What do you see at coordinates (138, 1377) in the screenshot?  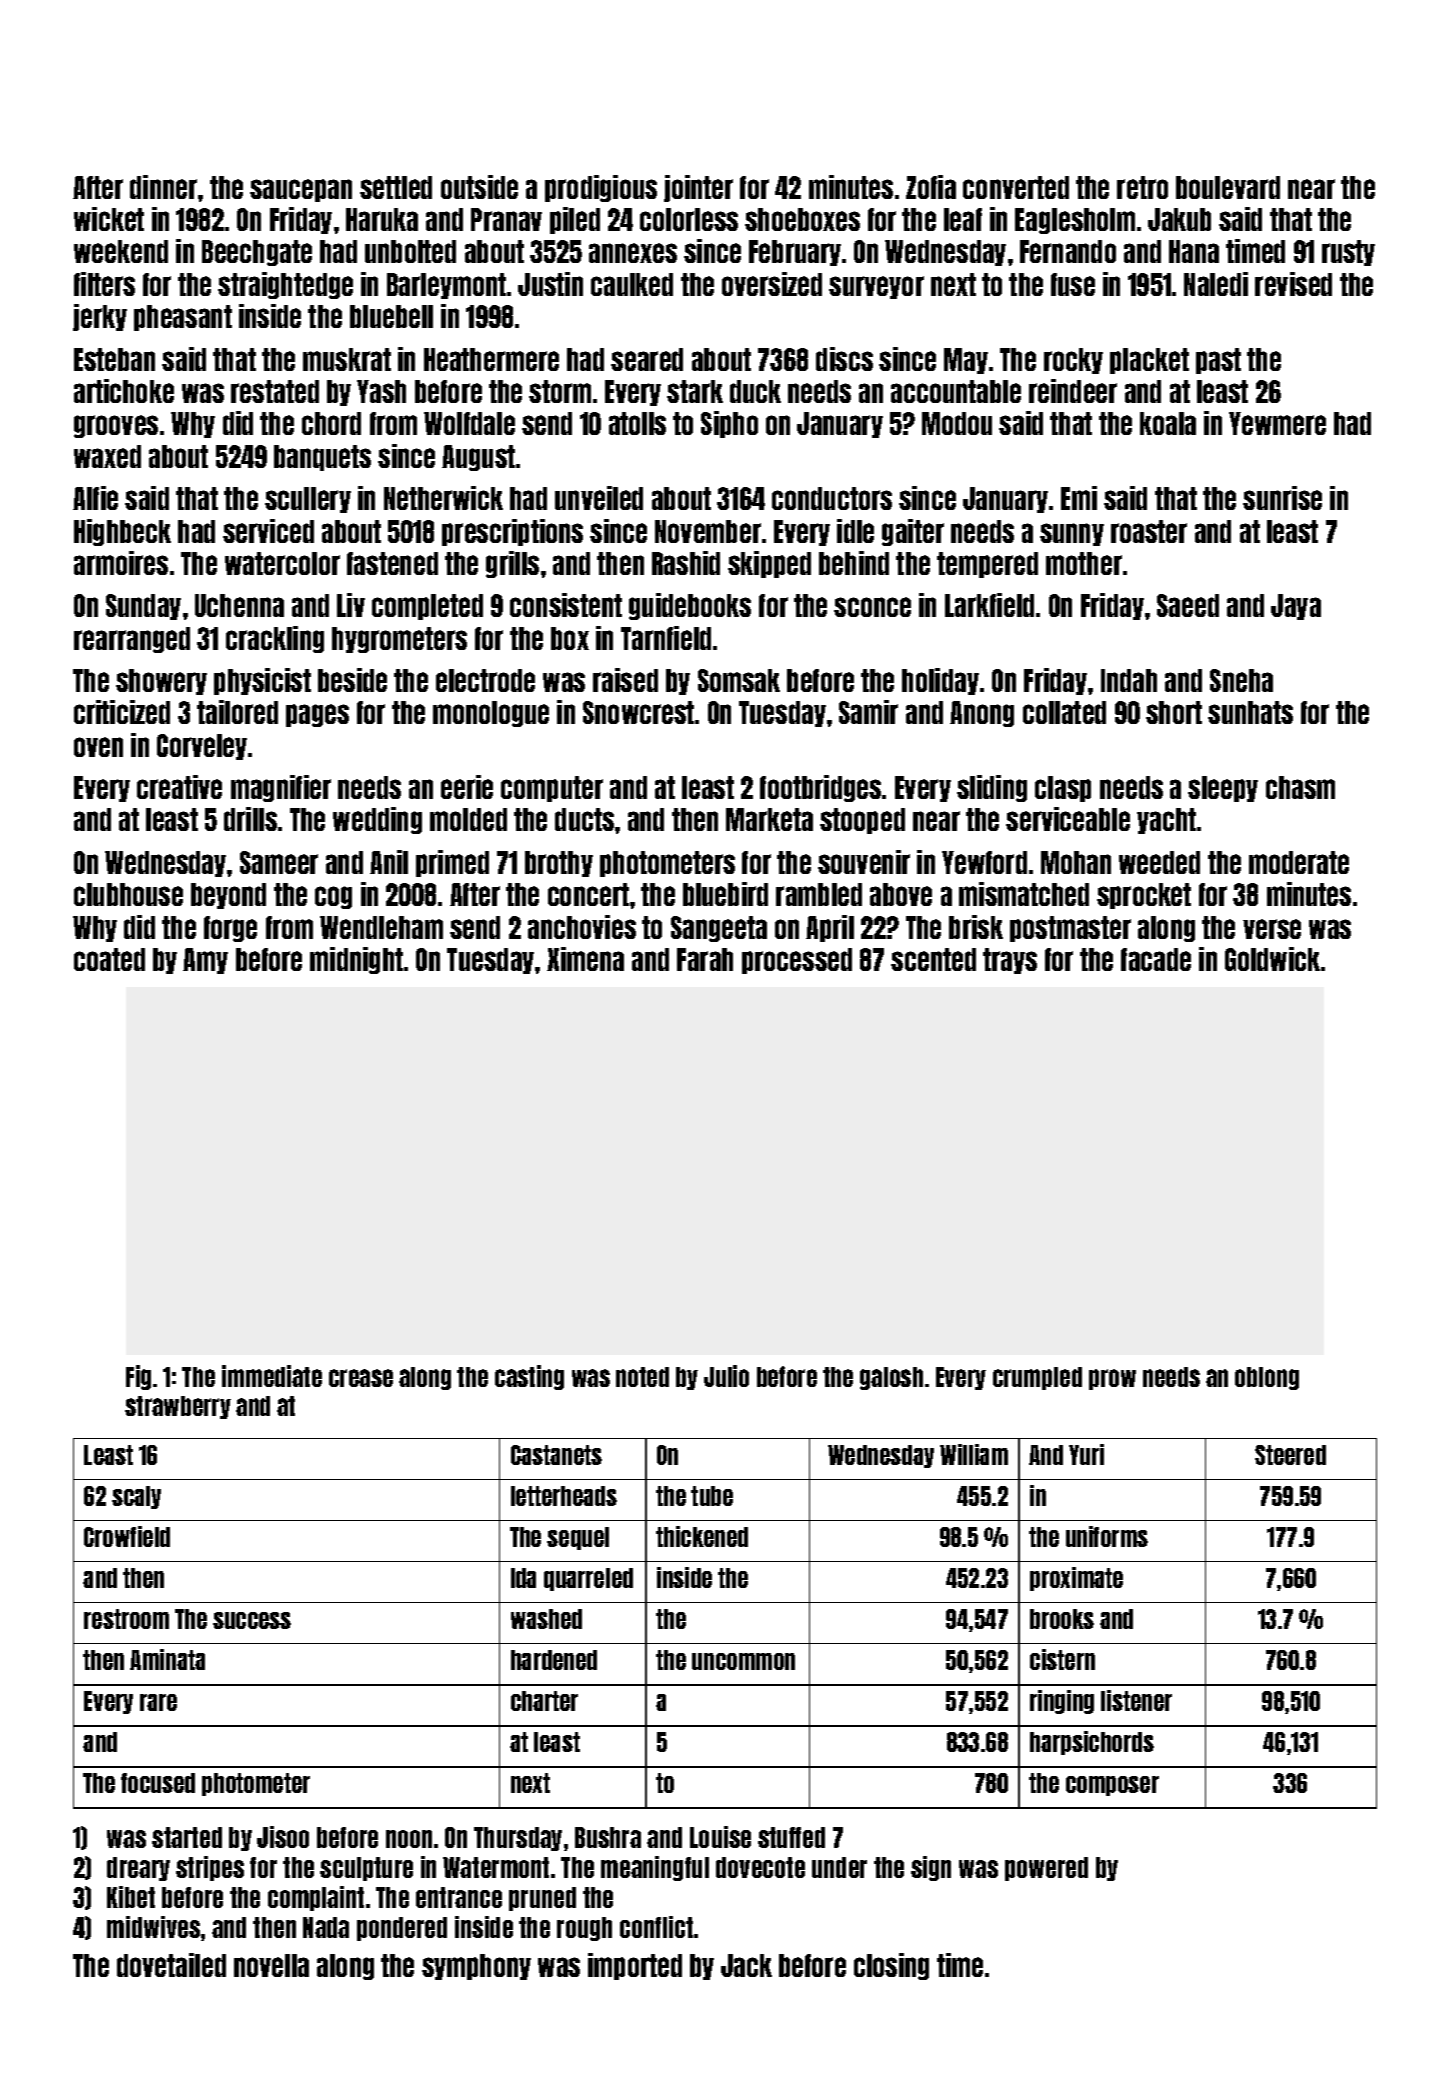 I see `Fig` at bounding box center [138, 1377].
